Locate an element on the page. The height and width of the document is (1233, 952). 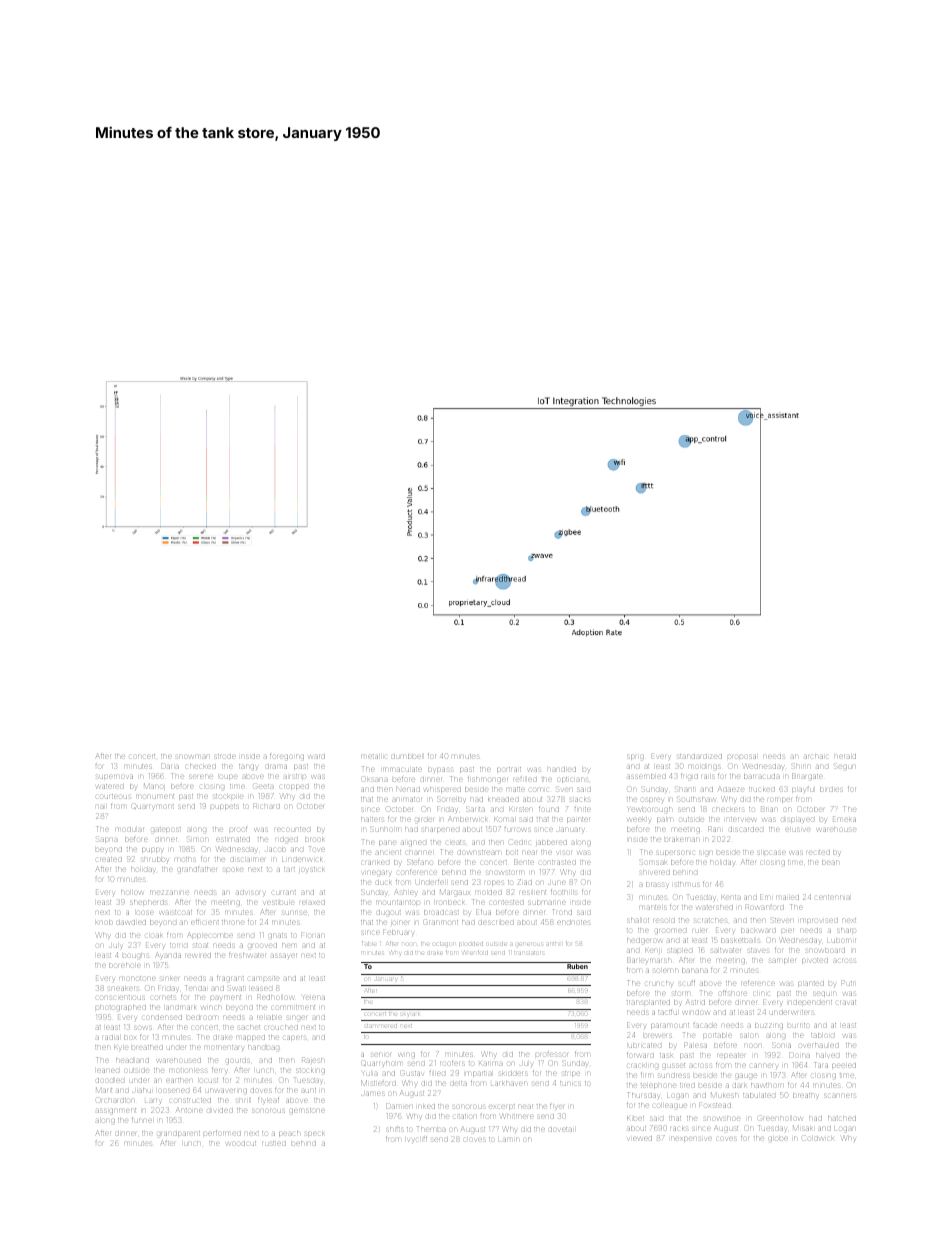
barracuda is located at coordinates (761, 777).
